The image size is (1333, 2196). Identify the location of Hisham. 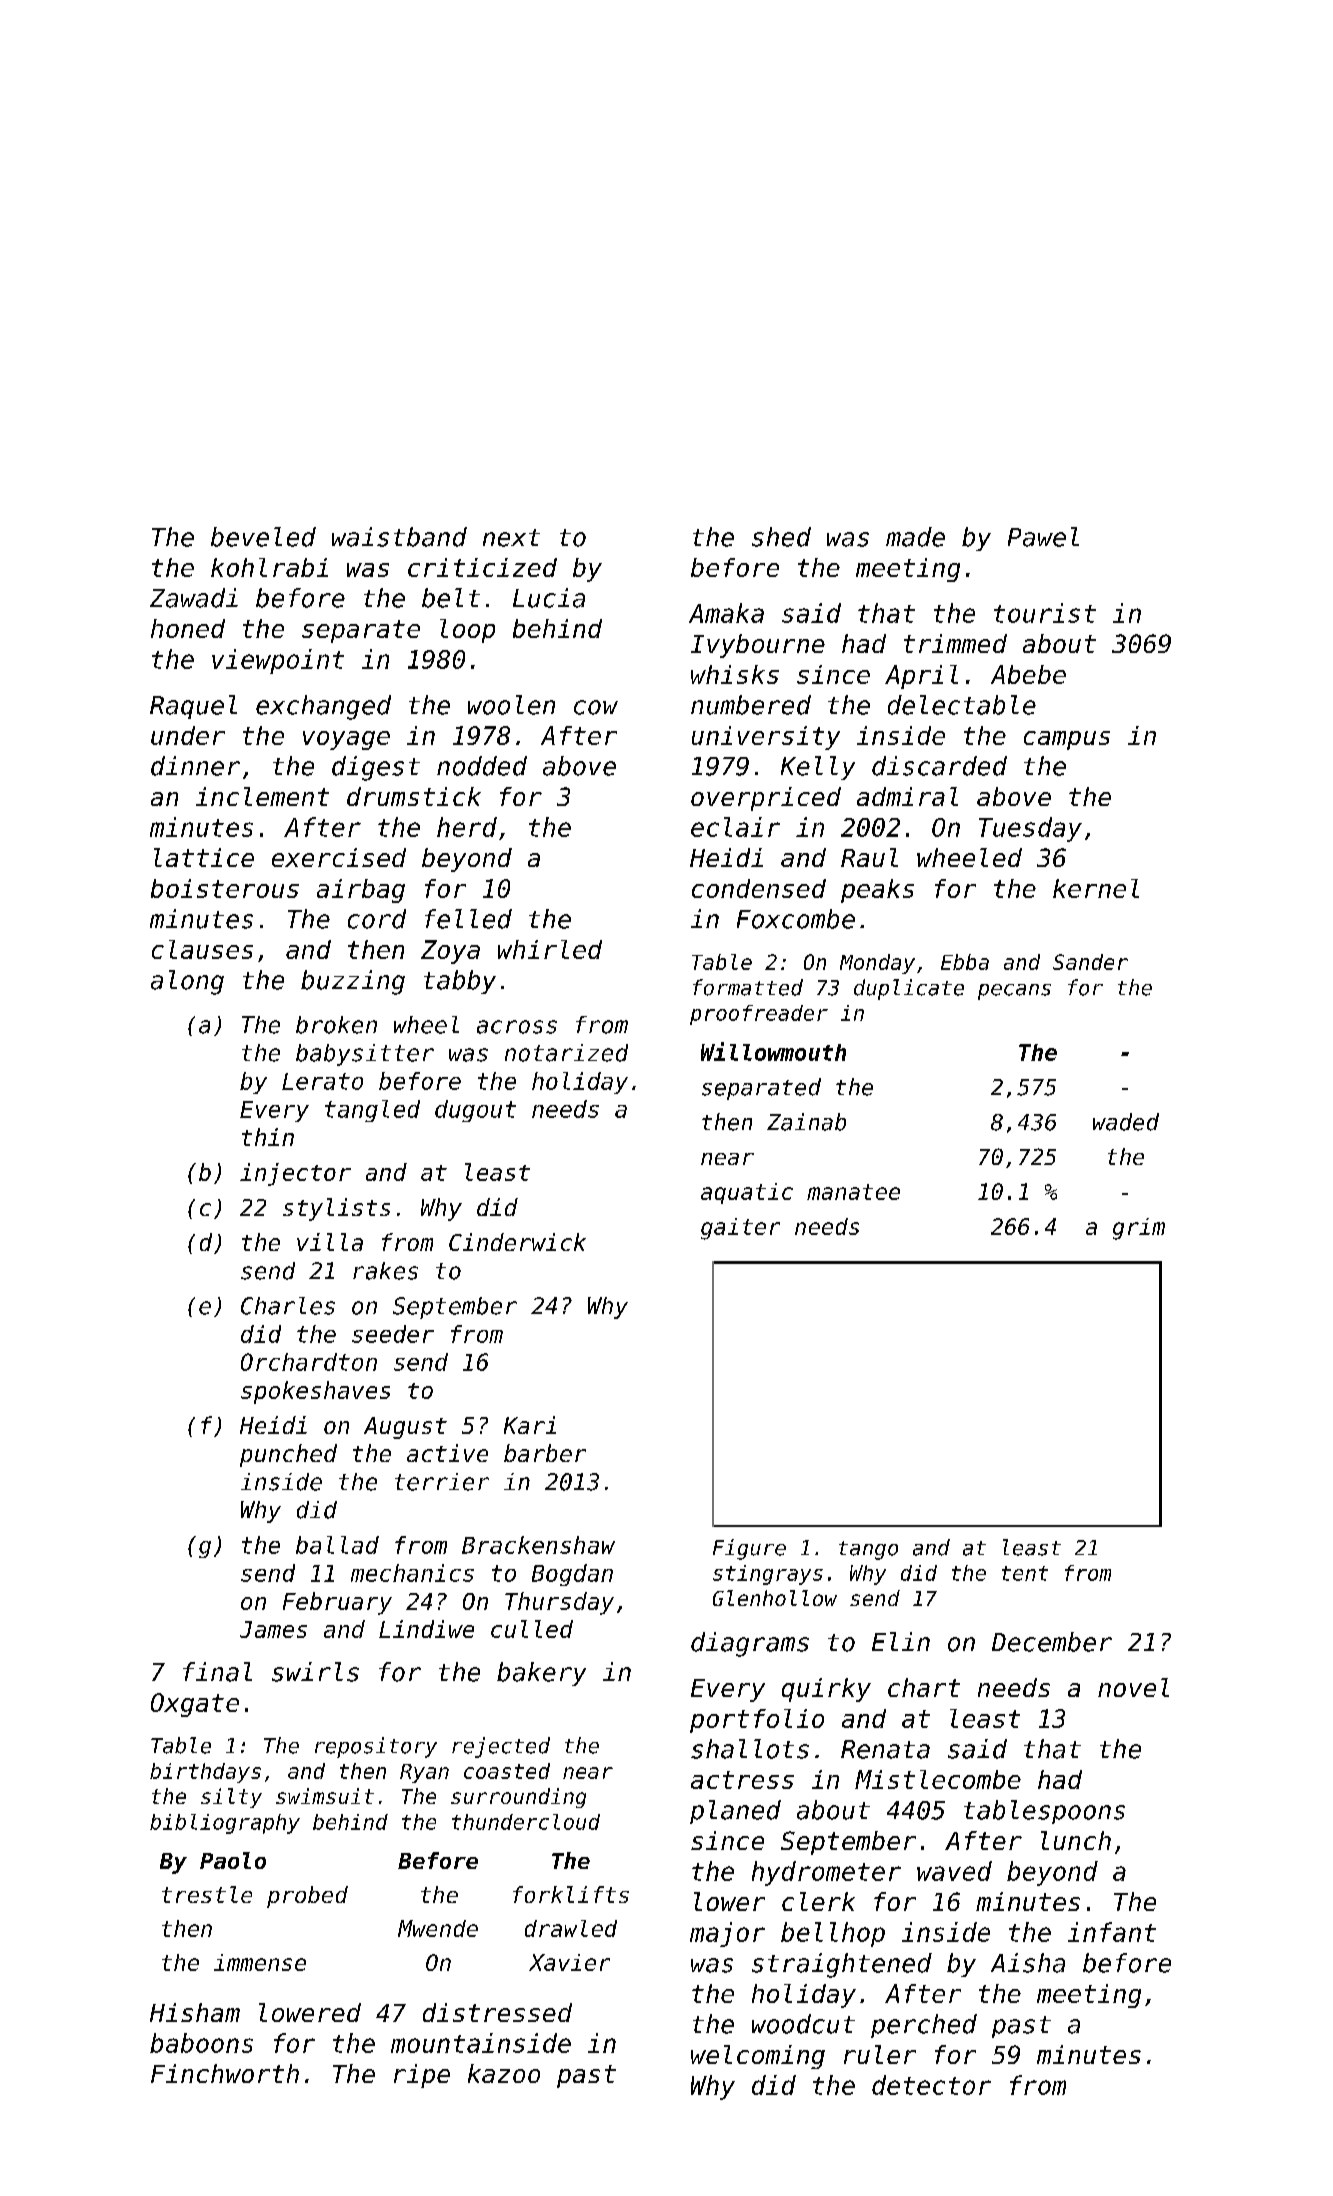
(195, 2012).
